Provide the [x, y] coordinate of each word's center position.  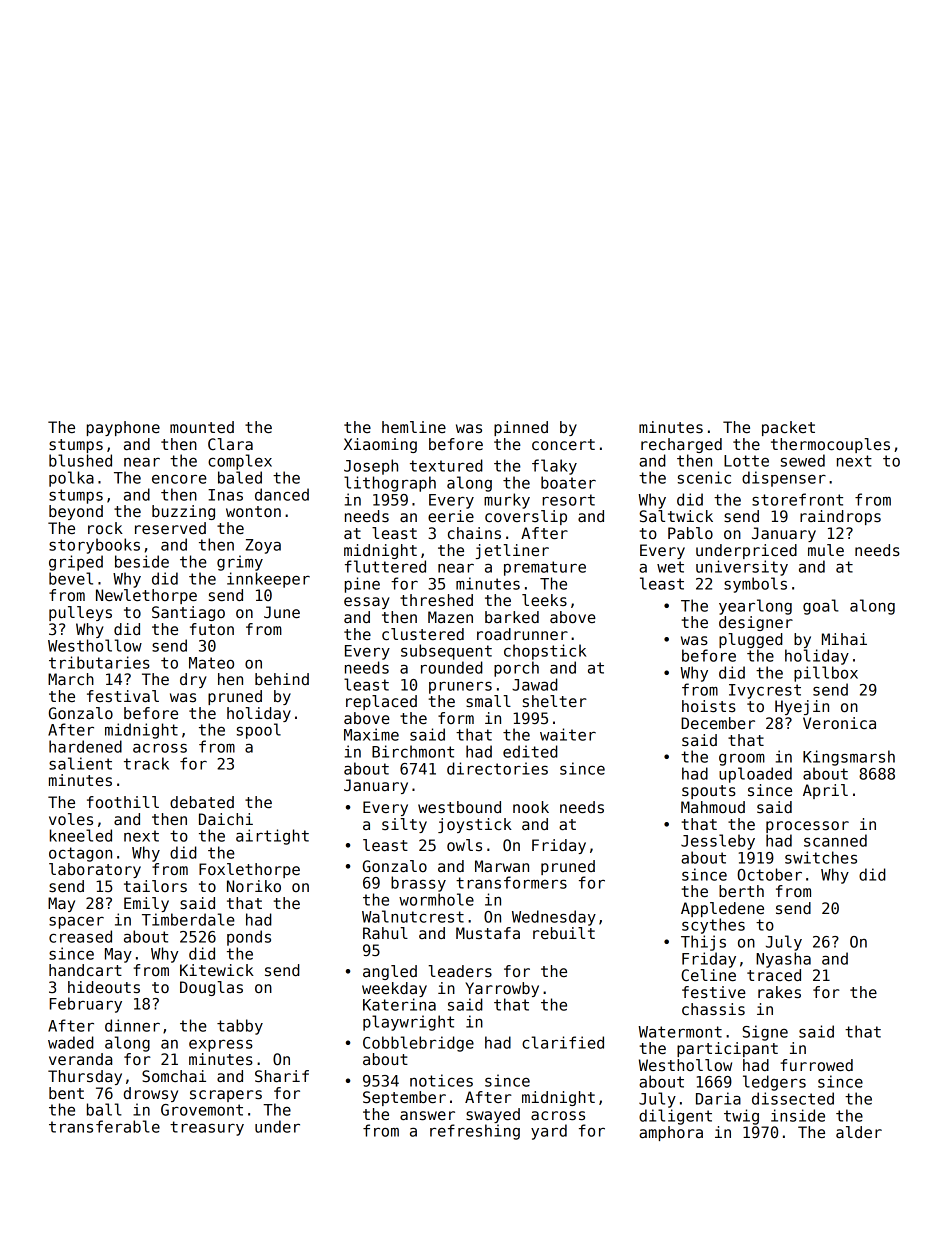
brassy [418, 884]
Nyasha [783, 960]
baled [240, 477]
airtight [272, 837]
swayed [493, 1115]
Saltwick [676, 516]
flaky [554, 467]
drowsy [151, 1094]
